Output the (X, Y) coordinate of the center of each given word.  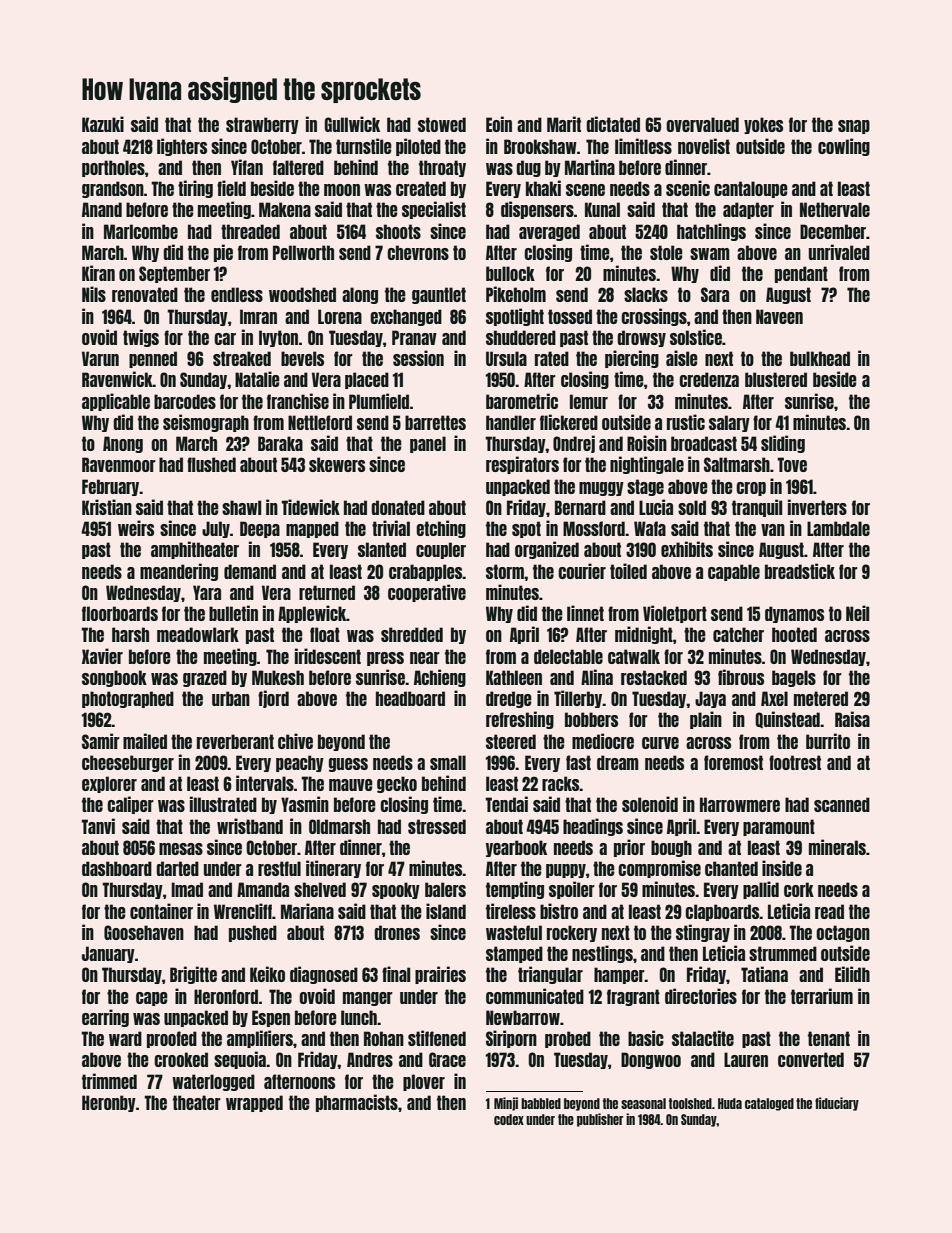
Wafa (650, 528)
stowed (442, 124)
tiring (195, 189)
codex (509, 1119)
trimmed (109, 1081)
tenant (829, 1038)
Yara (207, 592)
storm (505, 571)
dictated (613, 124)
